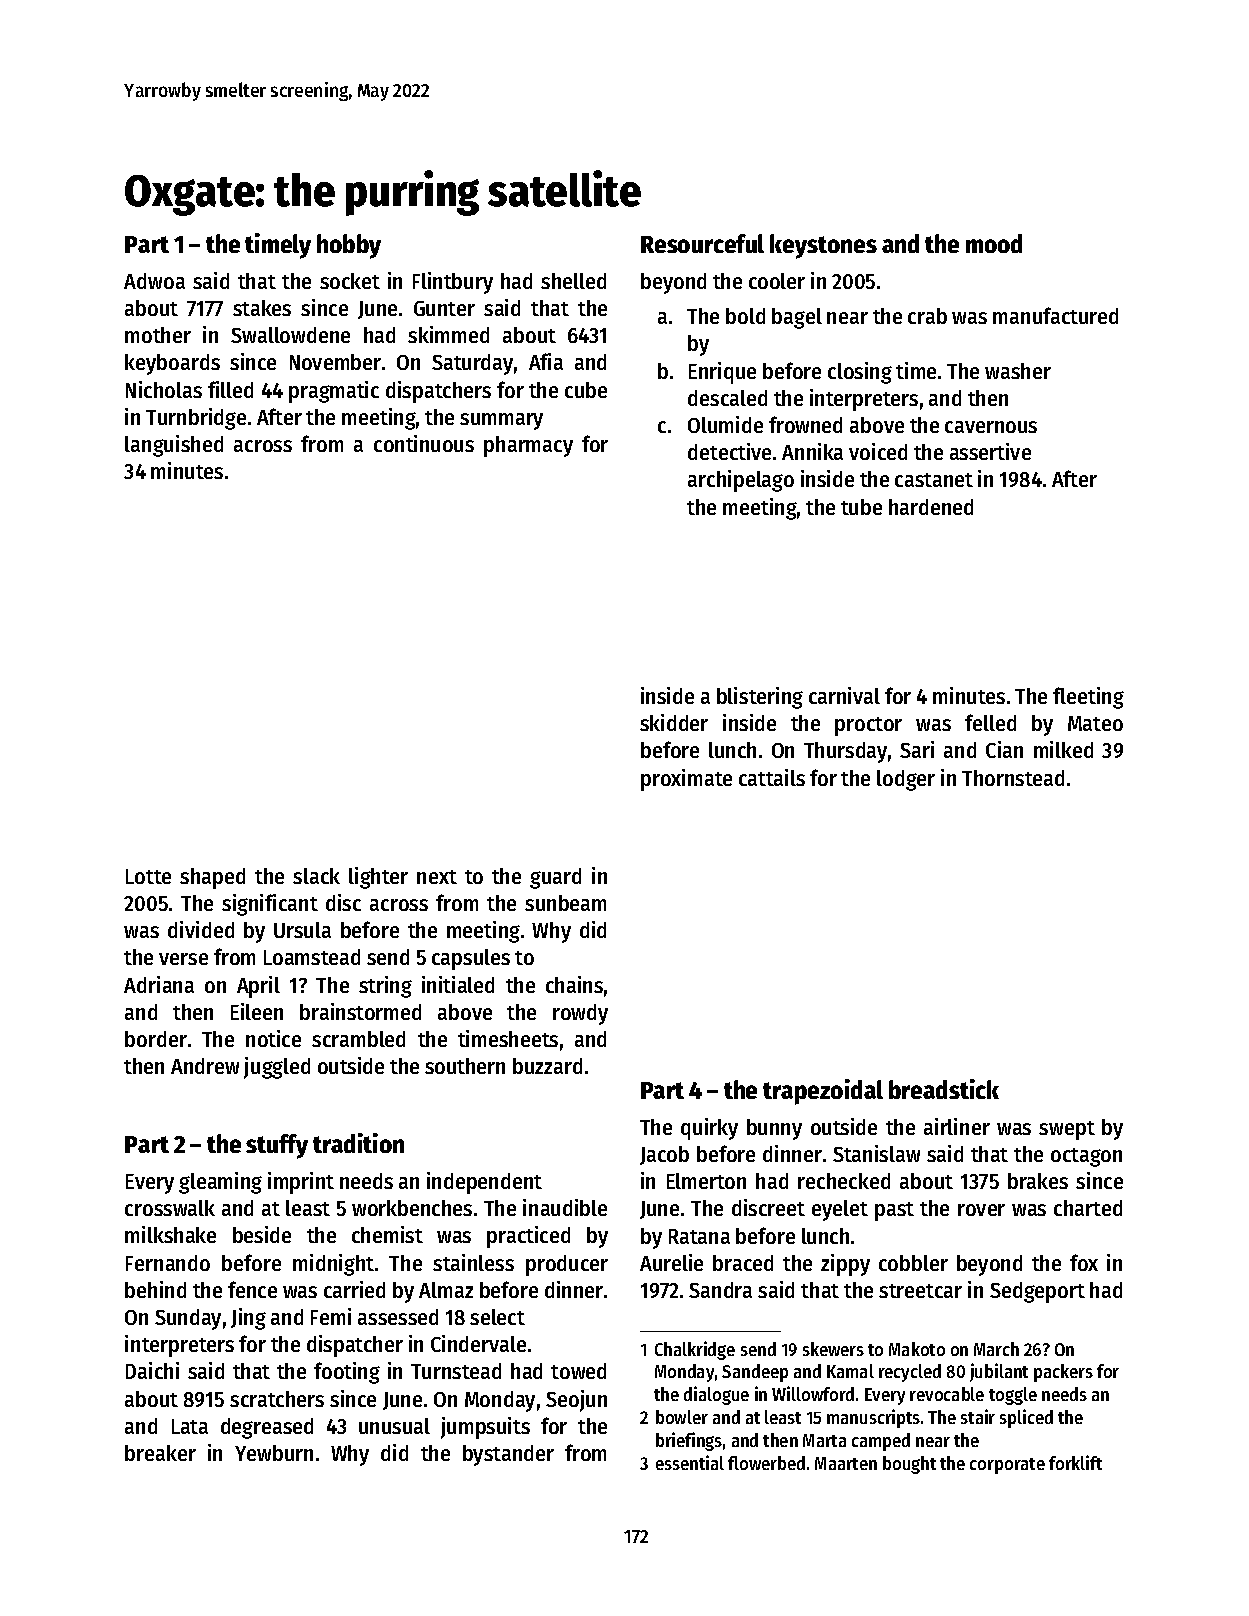  I want to click on Sunday, so click(188, 1319).
